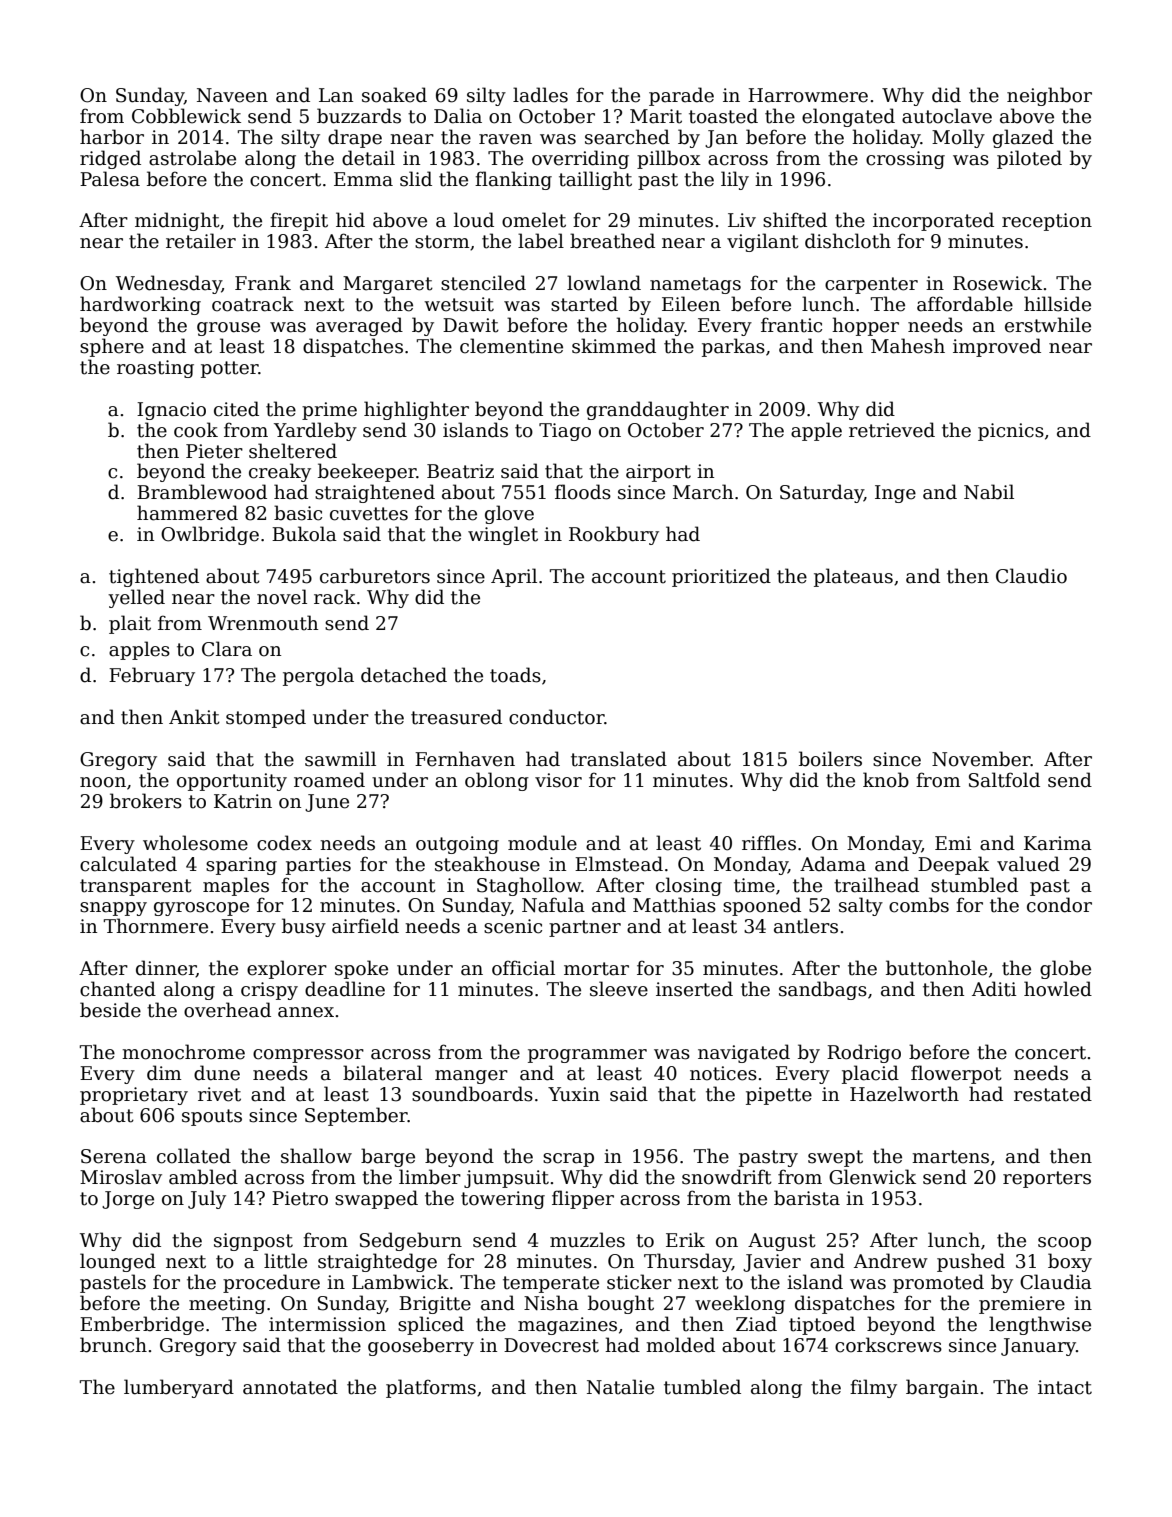  What do you see at coordinates (375, 576) in the image?
I see `carburetors` at bounding box center [375, 576].
